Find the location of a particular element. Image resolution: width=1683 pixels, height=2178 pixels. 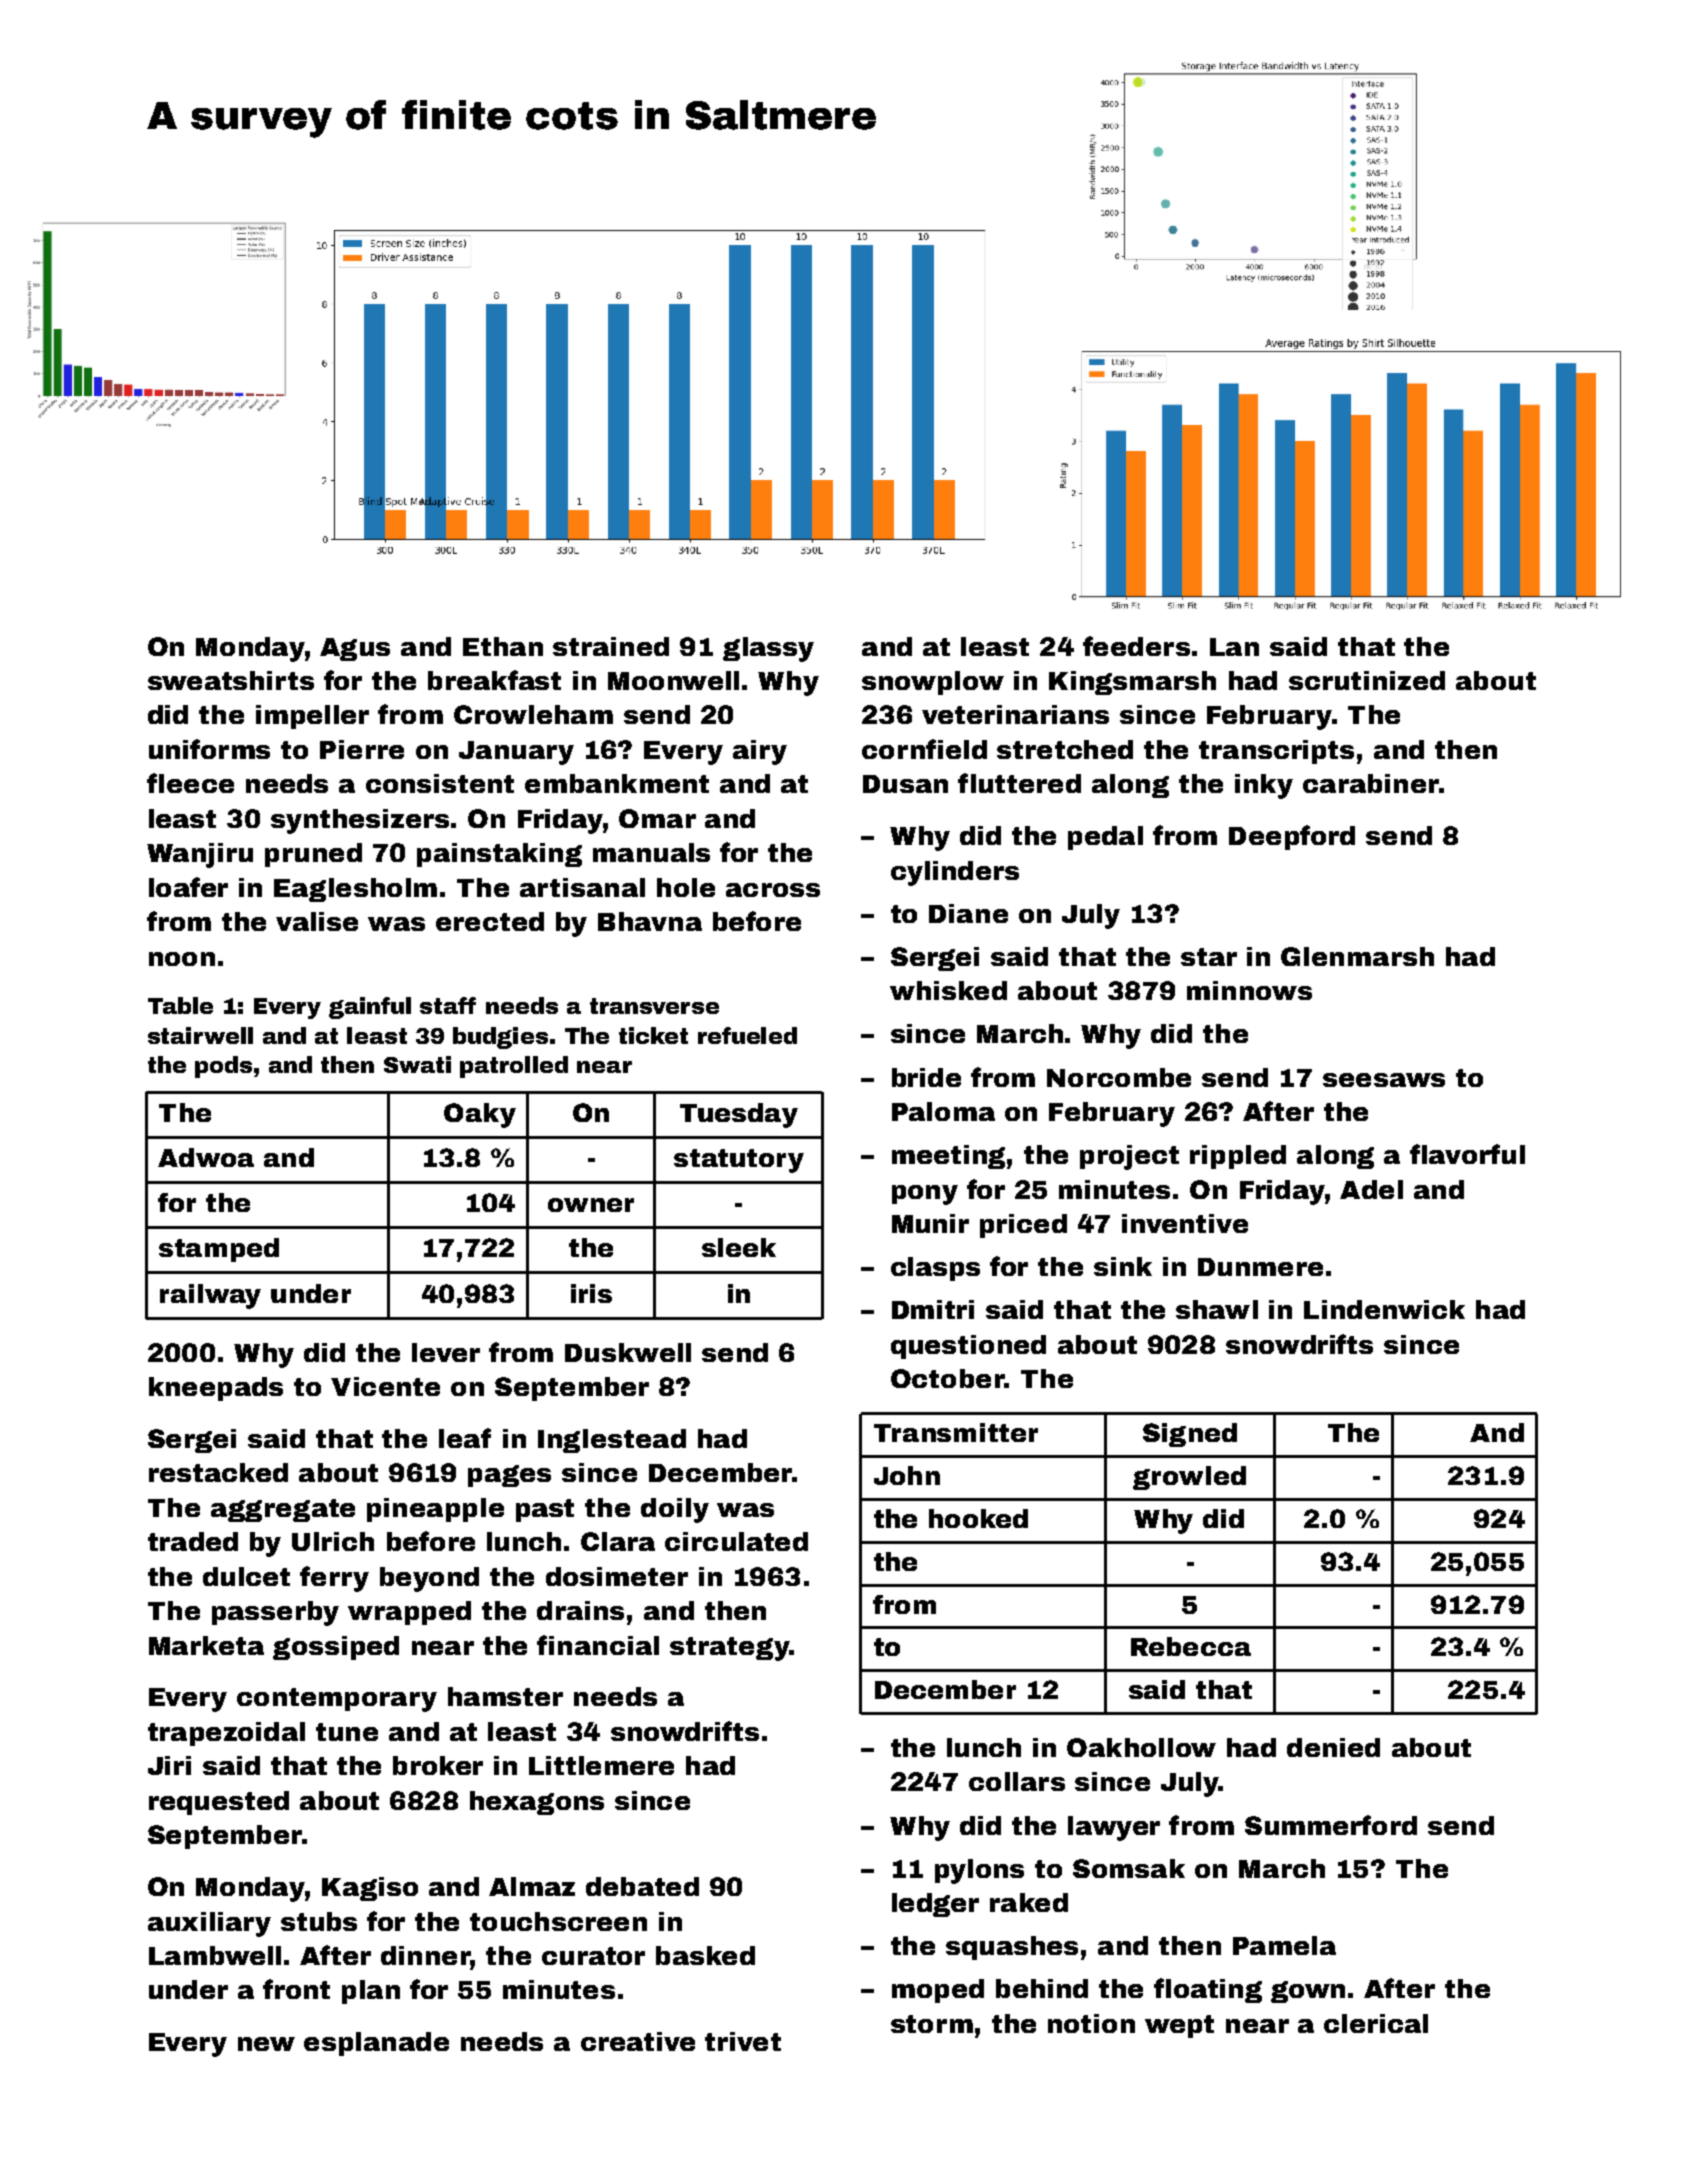

Signed is located at coordinates (1190, 1435).
